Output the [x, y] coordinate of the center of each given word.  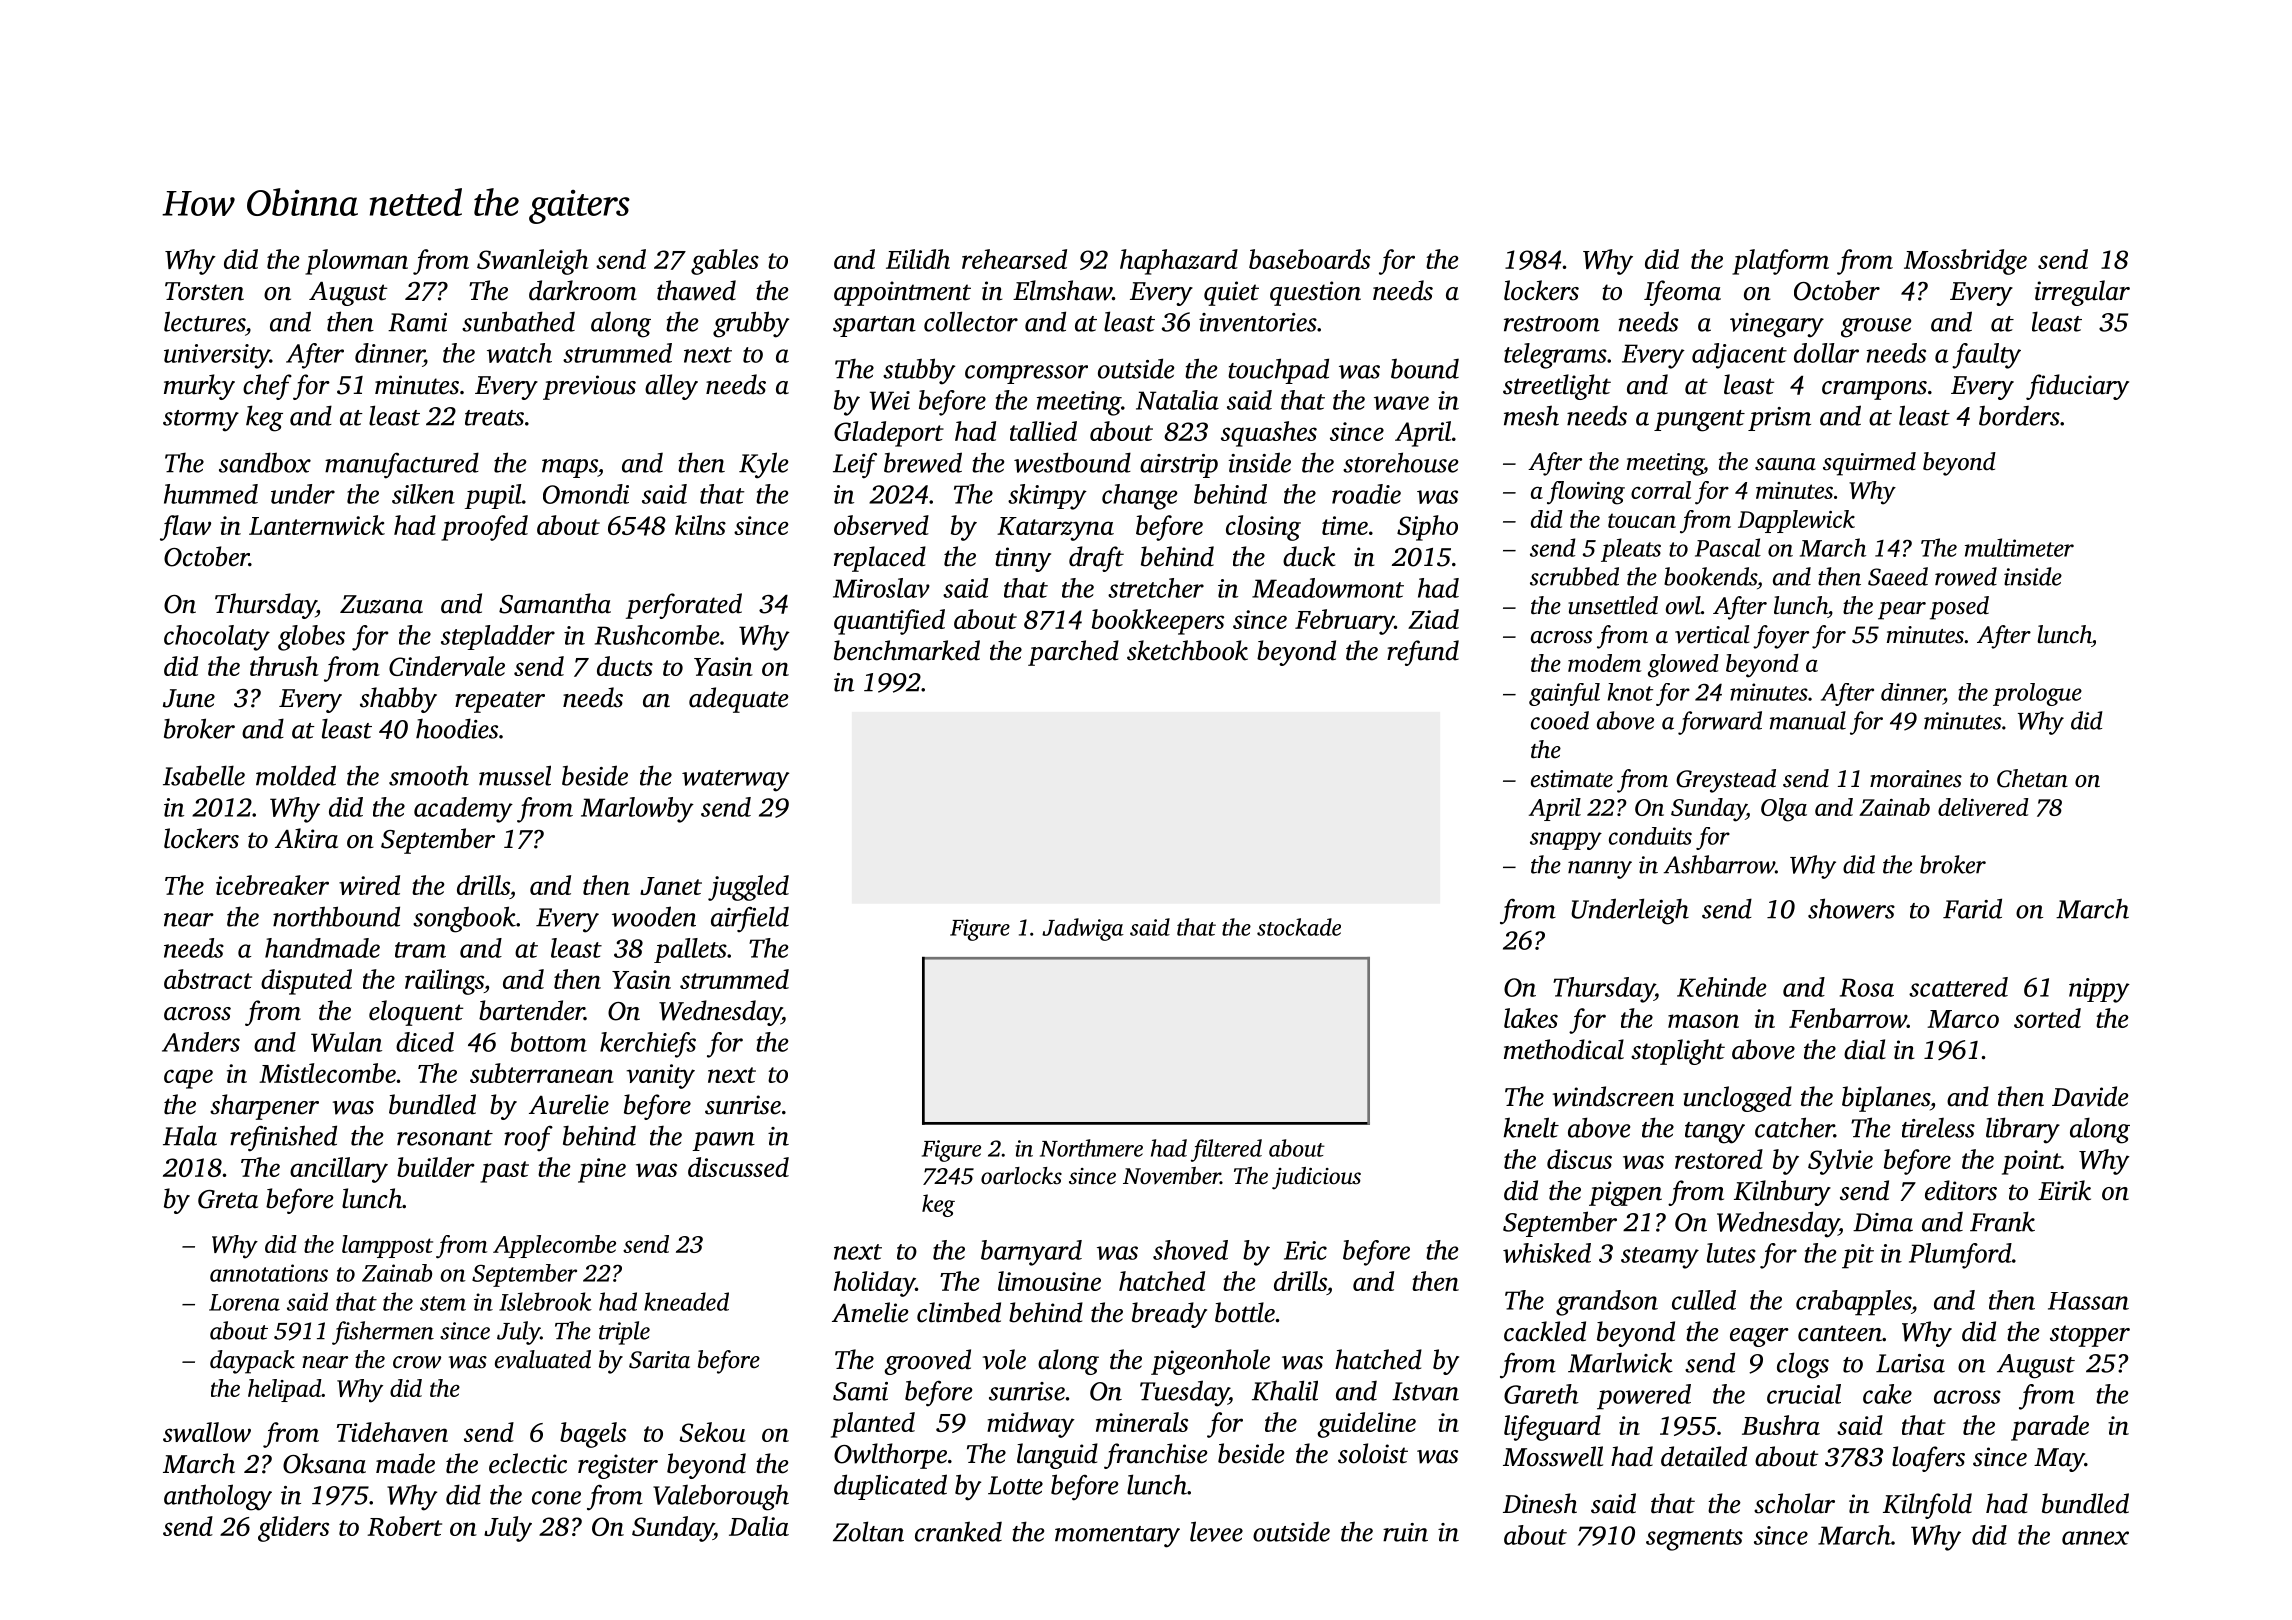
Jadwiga [1083, 929]
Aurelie [569, 1104]
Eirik [2064, 1190]
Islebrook [545, 1301]
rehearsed [1014, 259]
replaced [880, 559]
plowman [356, 262]
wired [369, 885]
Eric [1305, 1250]
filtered [1226, 1150]
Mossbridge [1965, 262]
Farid [1972, 908]
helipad [285, 1390]
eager [1759, 1337]
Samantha [555, 603]
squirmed [1869, 464]
